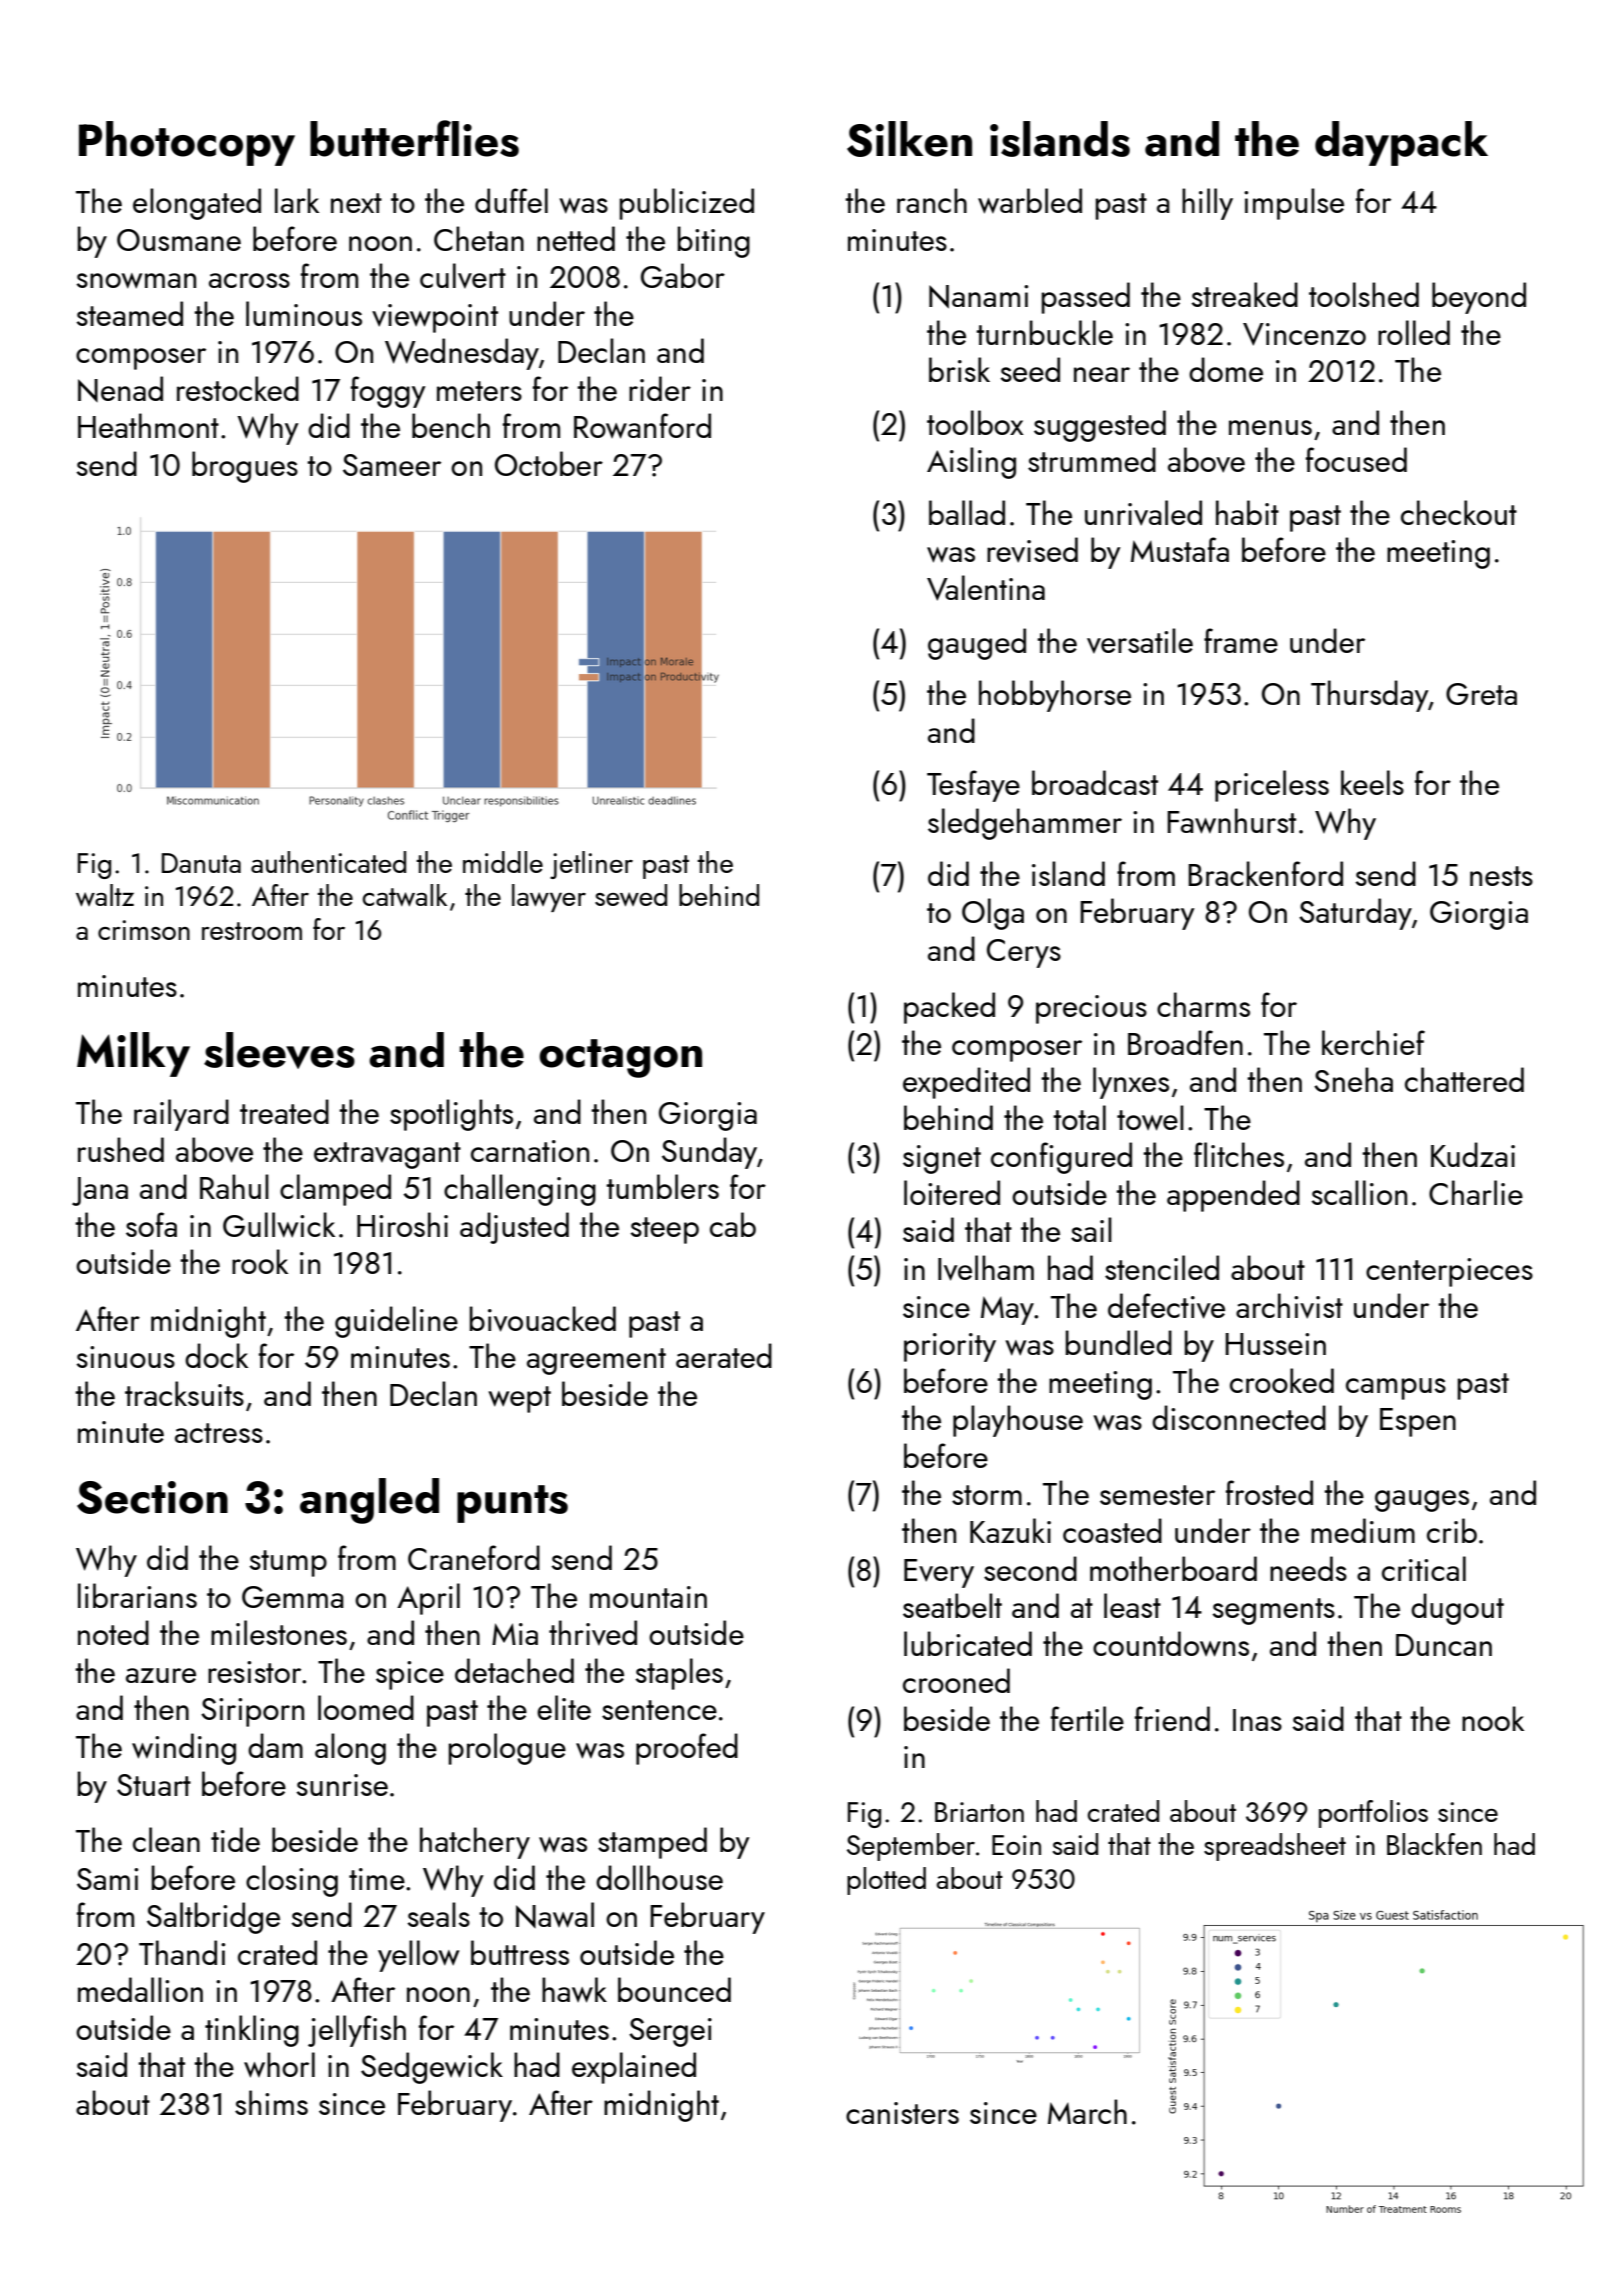 This image has width=1620, height=2292. I want to click on Blackfen, so click(1434, 1844).
